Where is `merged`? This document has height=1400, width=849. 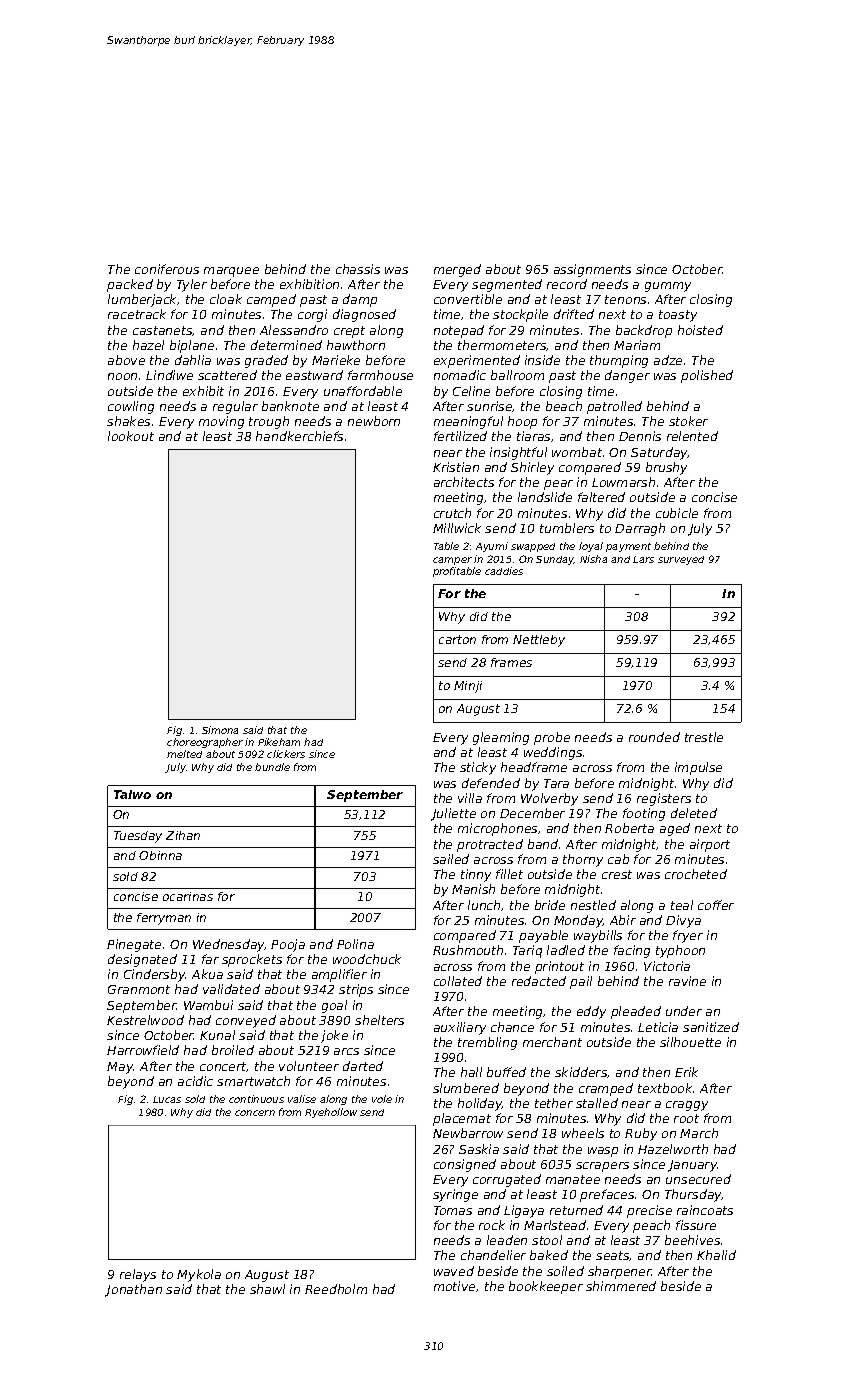
merged is located at coordinates (457, 270).
